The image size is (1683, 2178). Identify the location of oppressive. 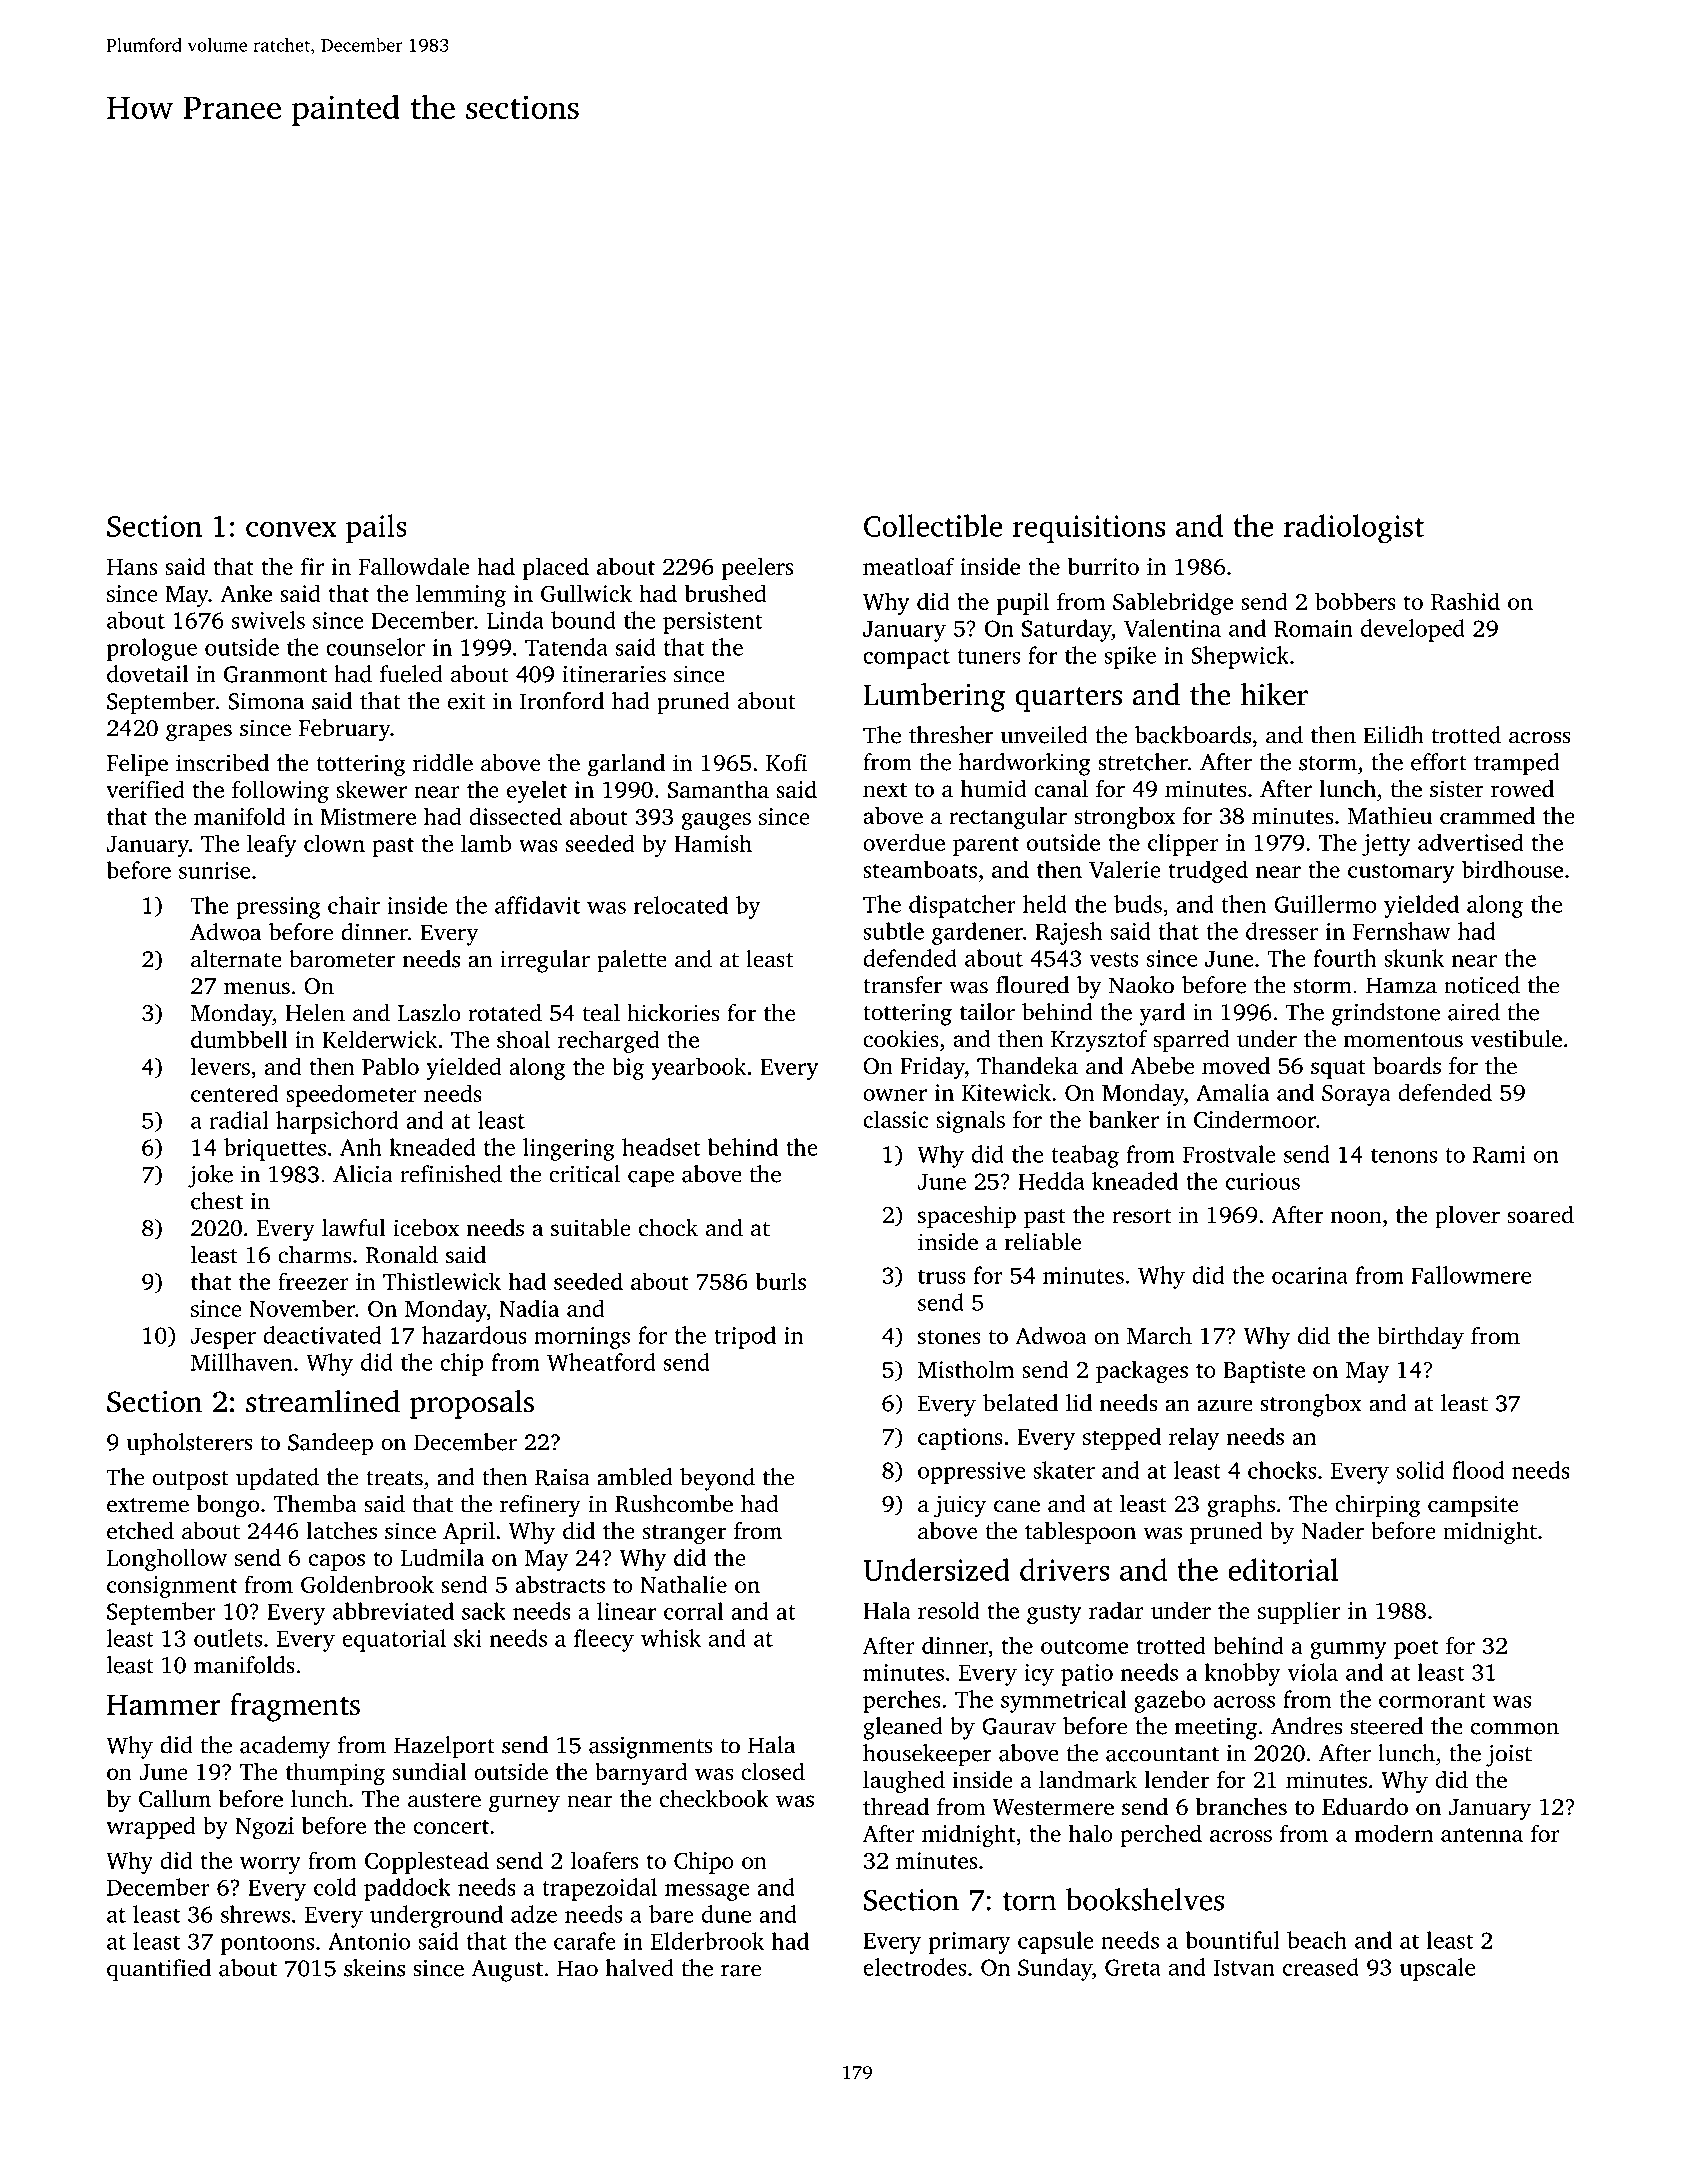
(971, 1473).
